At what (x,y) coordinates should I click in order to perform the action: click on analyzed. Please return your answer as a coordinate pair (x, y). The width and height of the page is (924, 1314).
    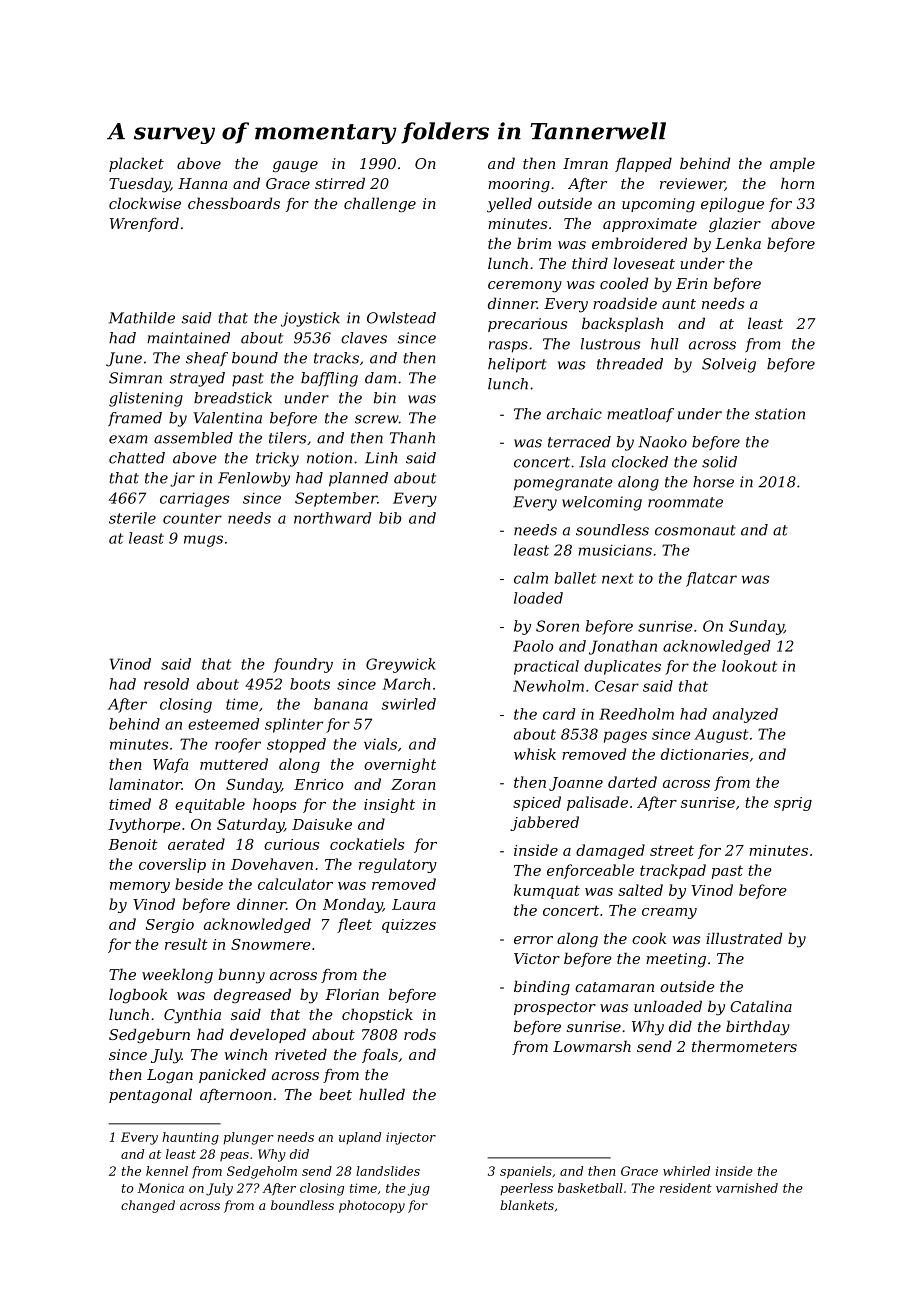
    Looking at the image, I should click on (745, 715).
